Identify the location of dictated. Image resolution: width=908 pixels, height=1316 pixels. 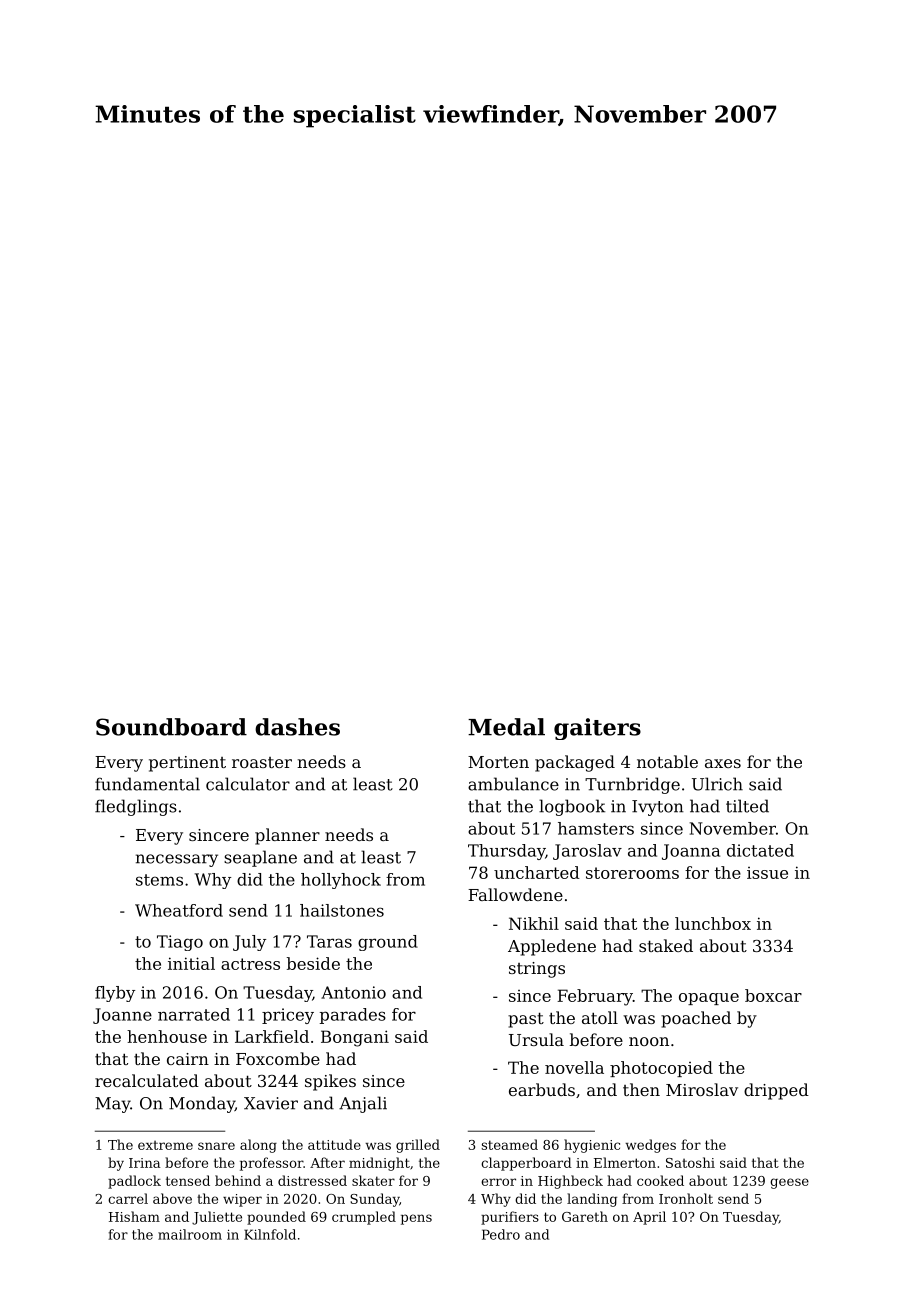
(760, 850).
